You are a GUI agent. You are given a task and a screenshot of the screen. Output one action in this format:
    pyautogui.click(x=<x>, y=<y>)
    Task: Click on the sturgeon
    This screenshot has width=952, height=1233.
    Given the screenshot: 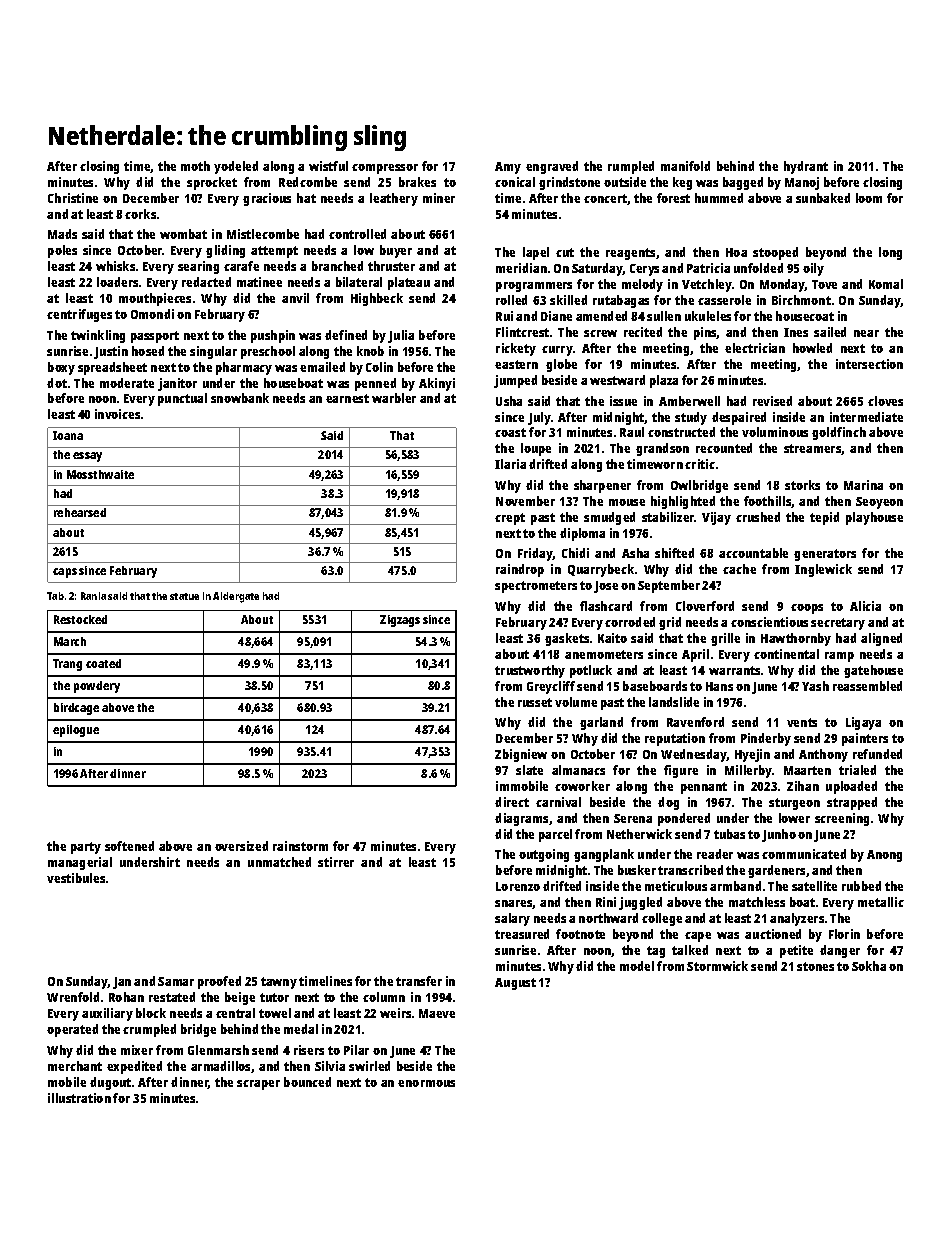 What is the action you would take?
    pyautogui.click(x=794, y=804)
